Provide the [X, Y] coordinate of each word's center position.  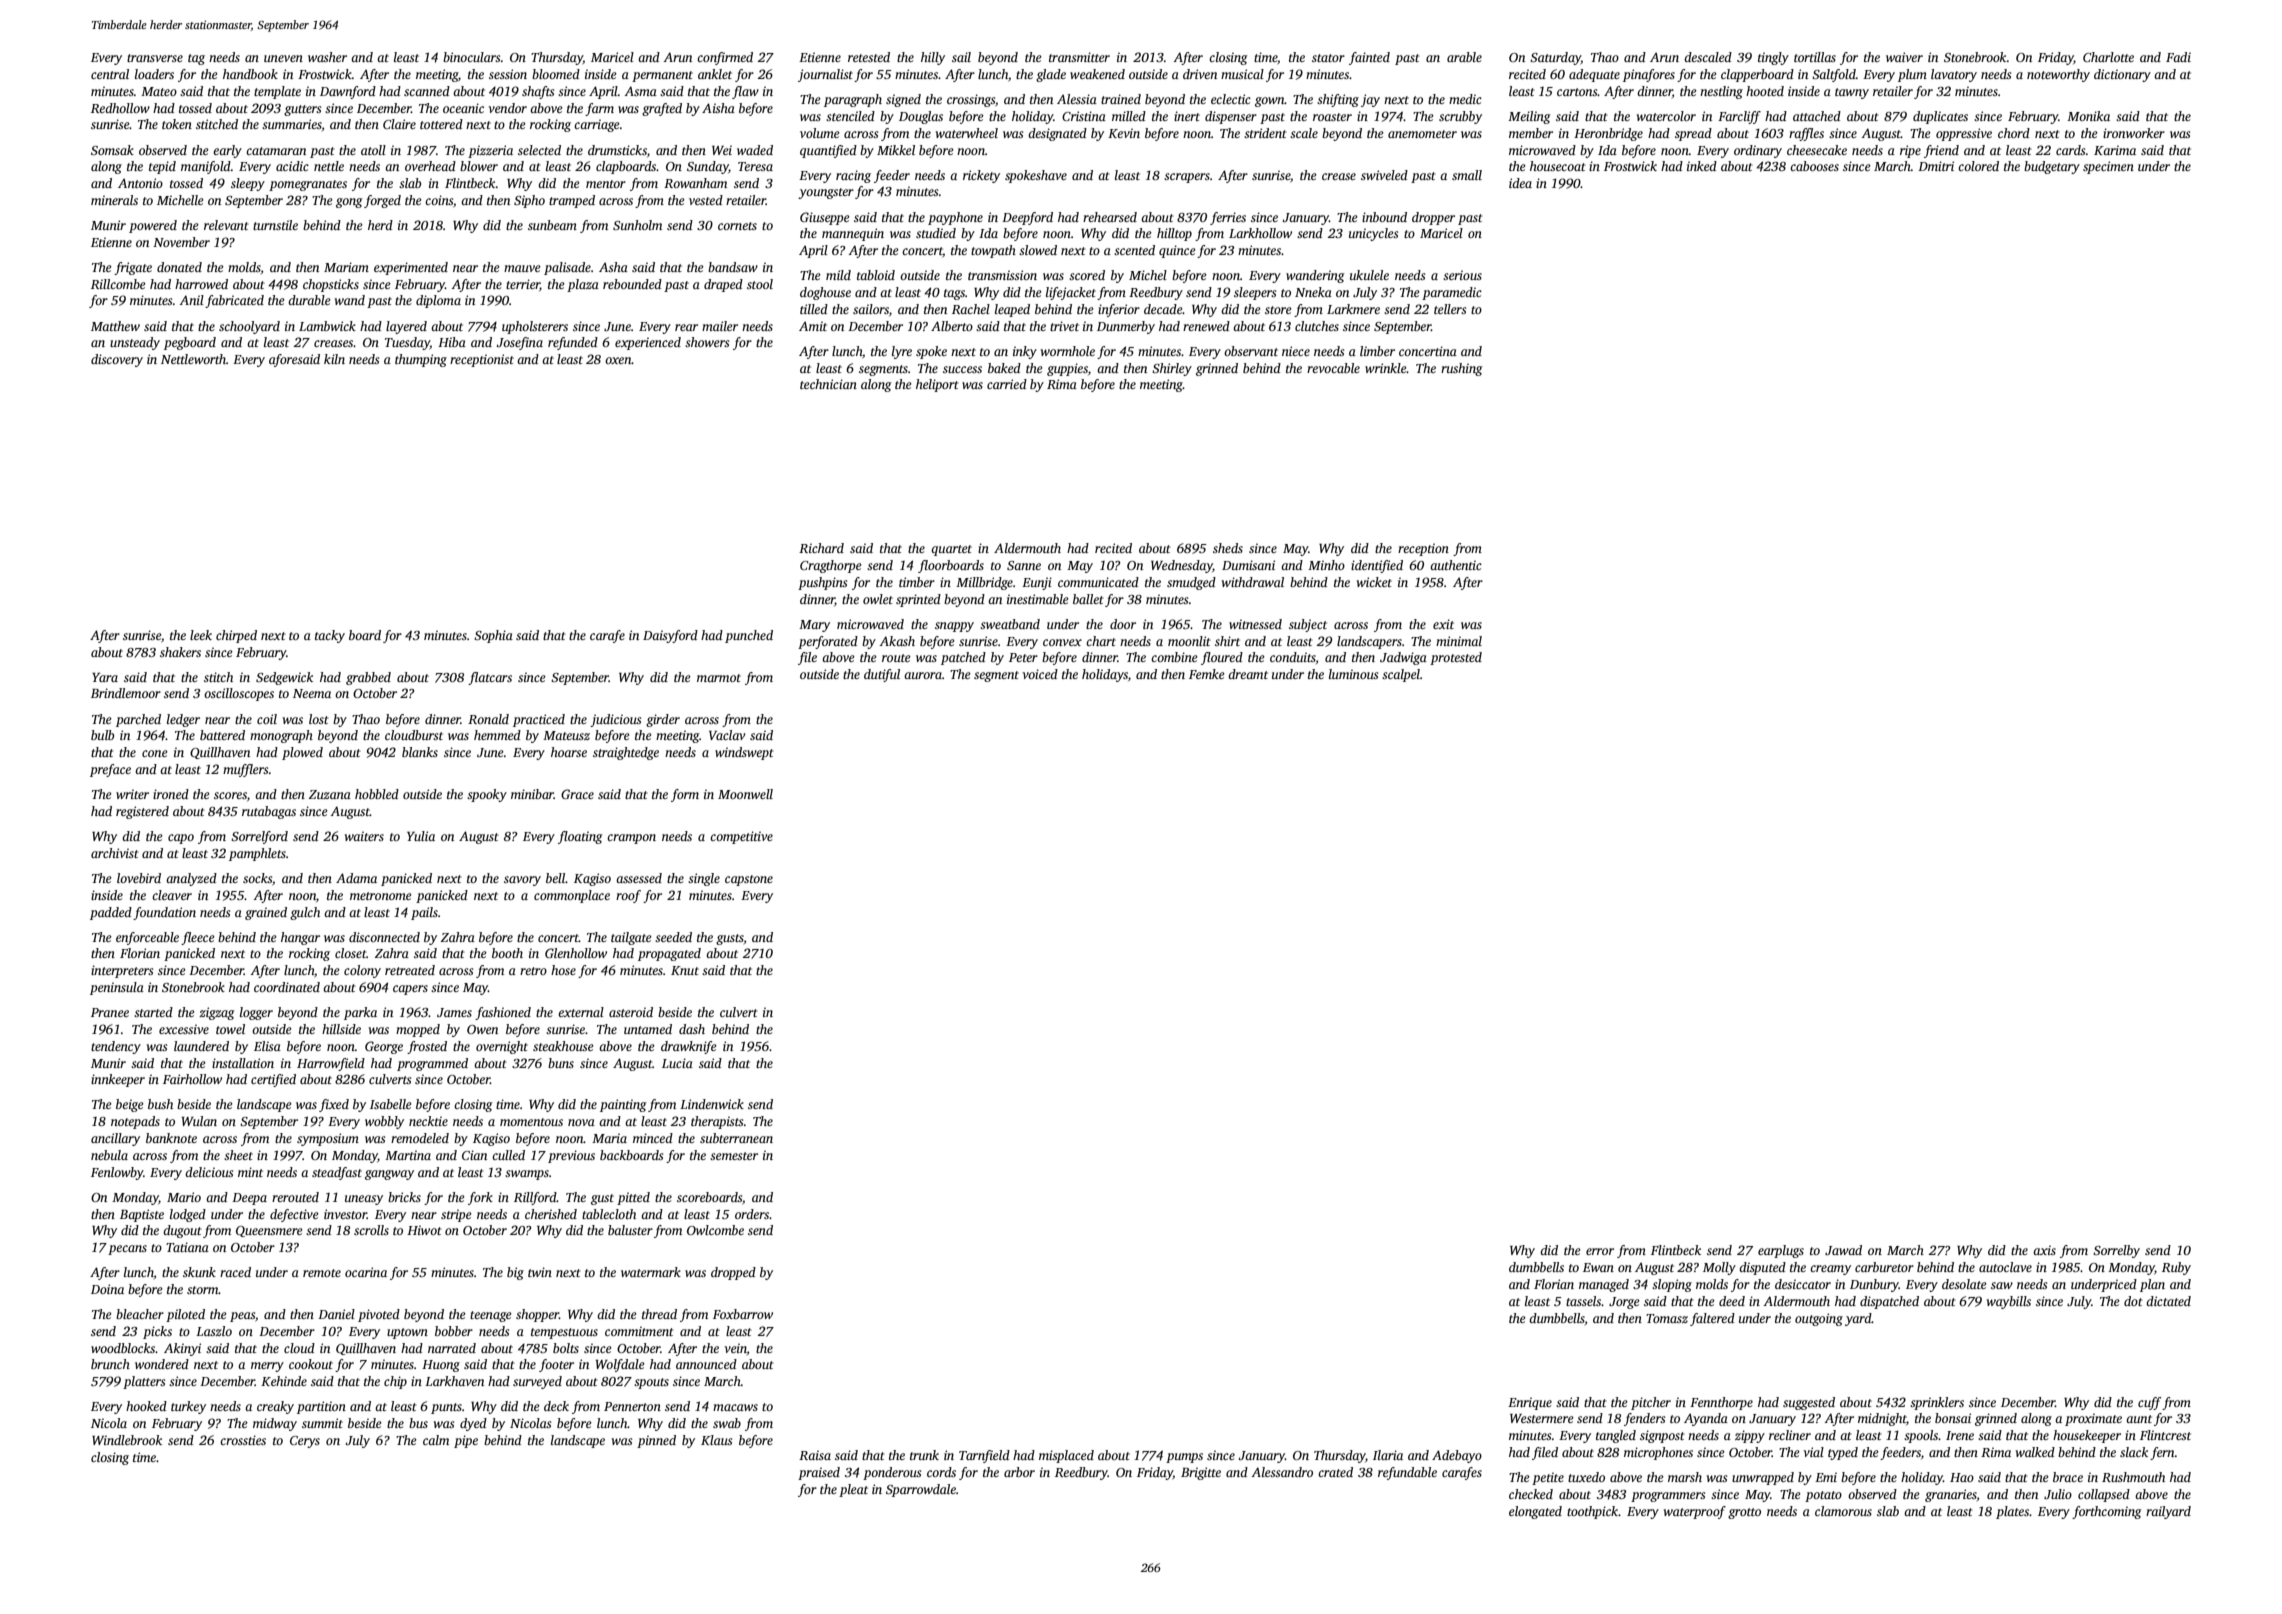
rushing [1462, 369]
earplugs [1781, 1251]
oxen [618, 360]
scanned [427, 91]
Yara [105, 677]
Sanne [1024, 565]
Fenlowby [117, 1173]
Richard [821, 548]
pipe [466, 1441]
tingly [1773, 58]
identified [1377, 566]
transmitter [1079, 57]
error [1600, 1251]
